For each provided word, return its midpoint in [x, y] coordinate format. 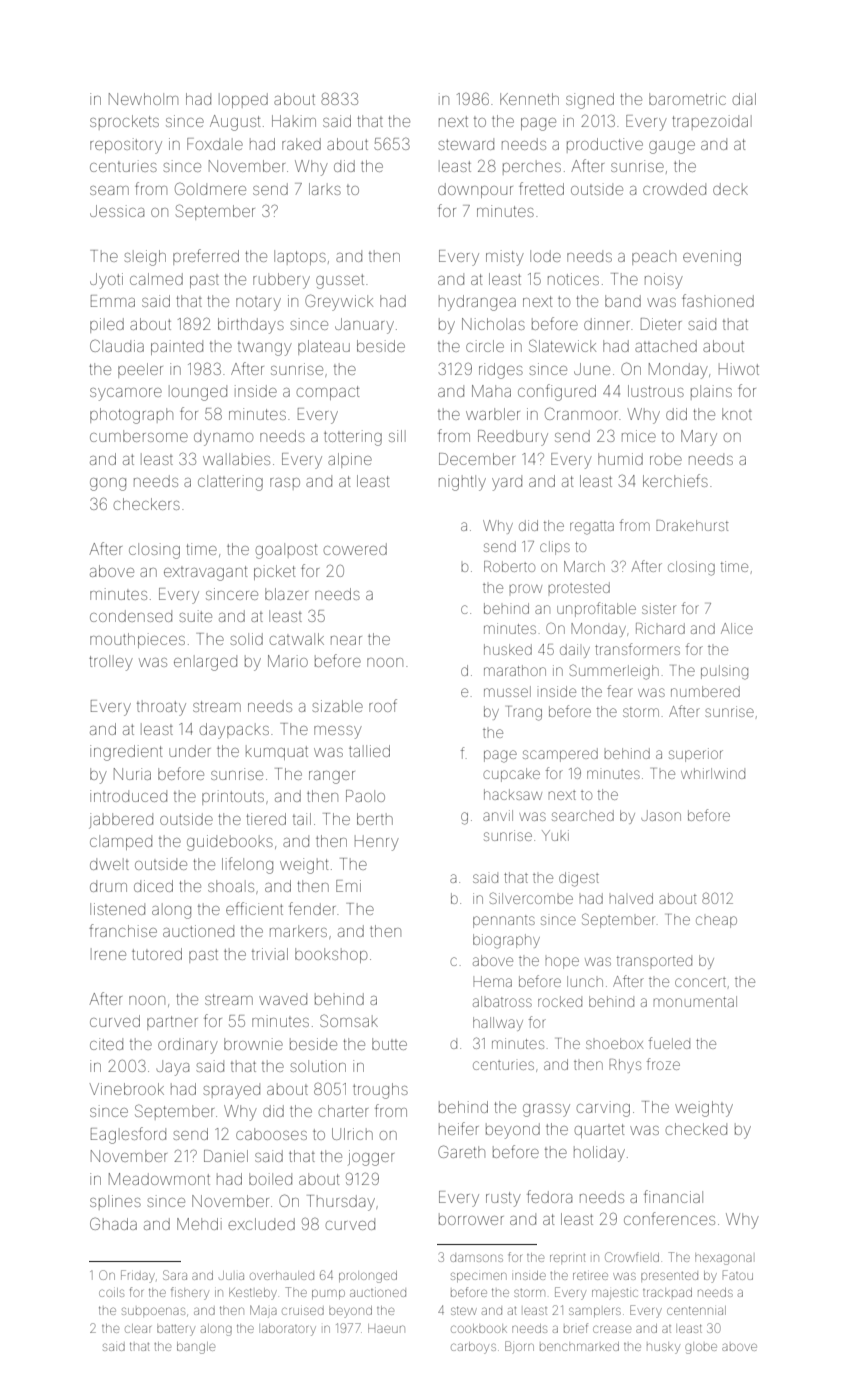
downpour [475, 190]
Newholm [143, 99]
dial [744, 99]
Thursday [341, 1203]
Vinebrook [127, 1089]
